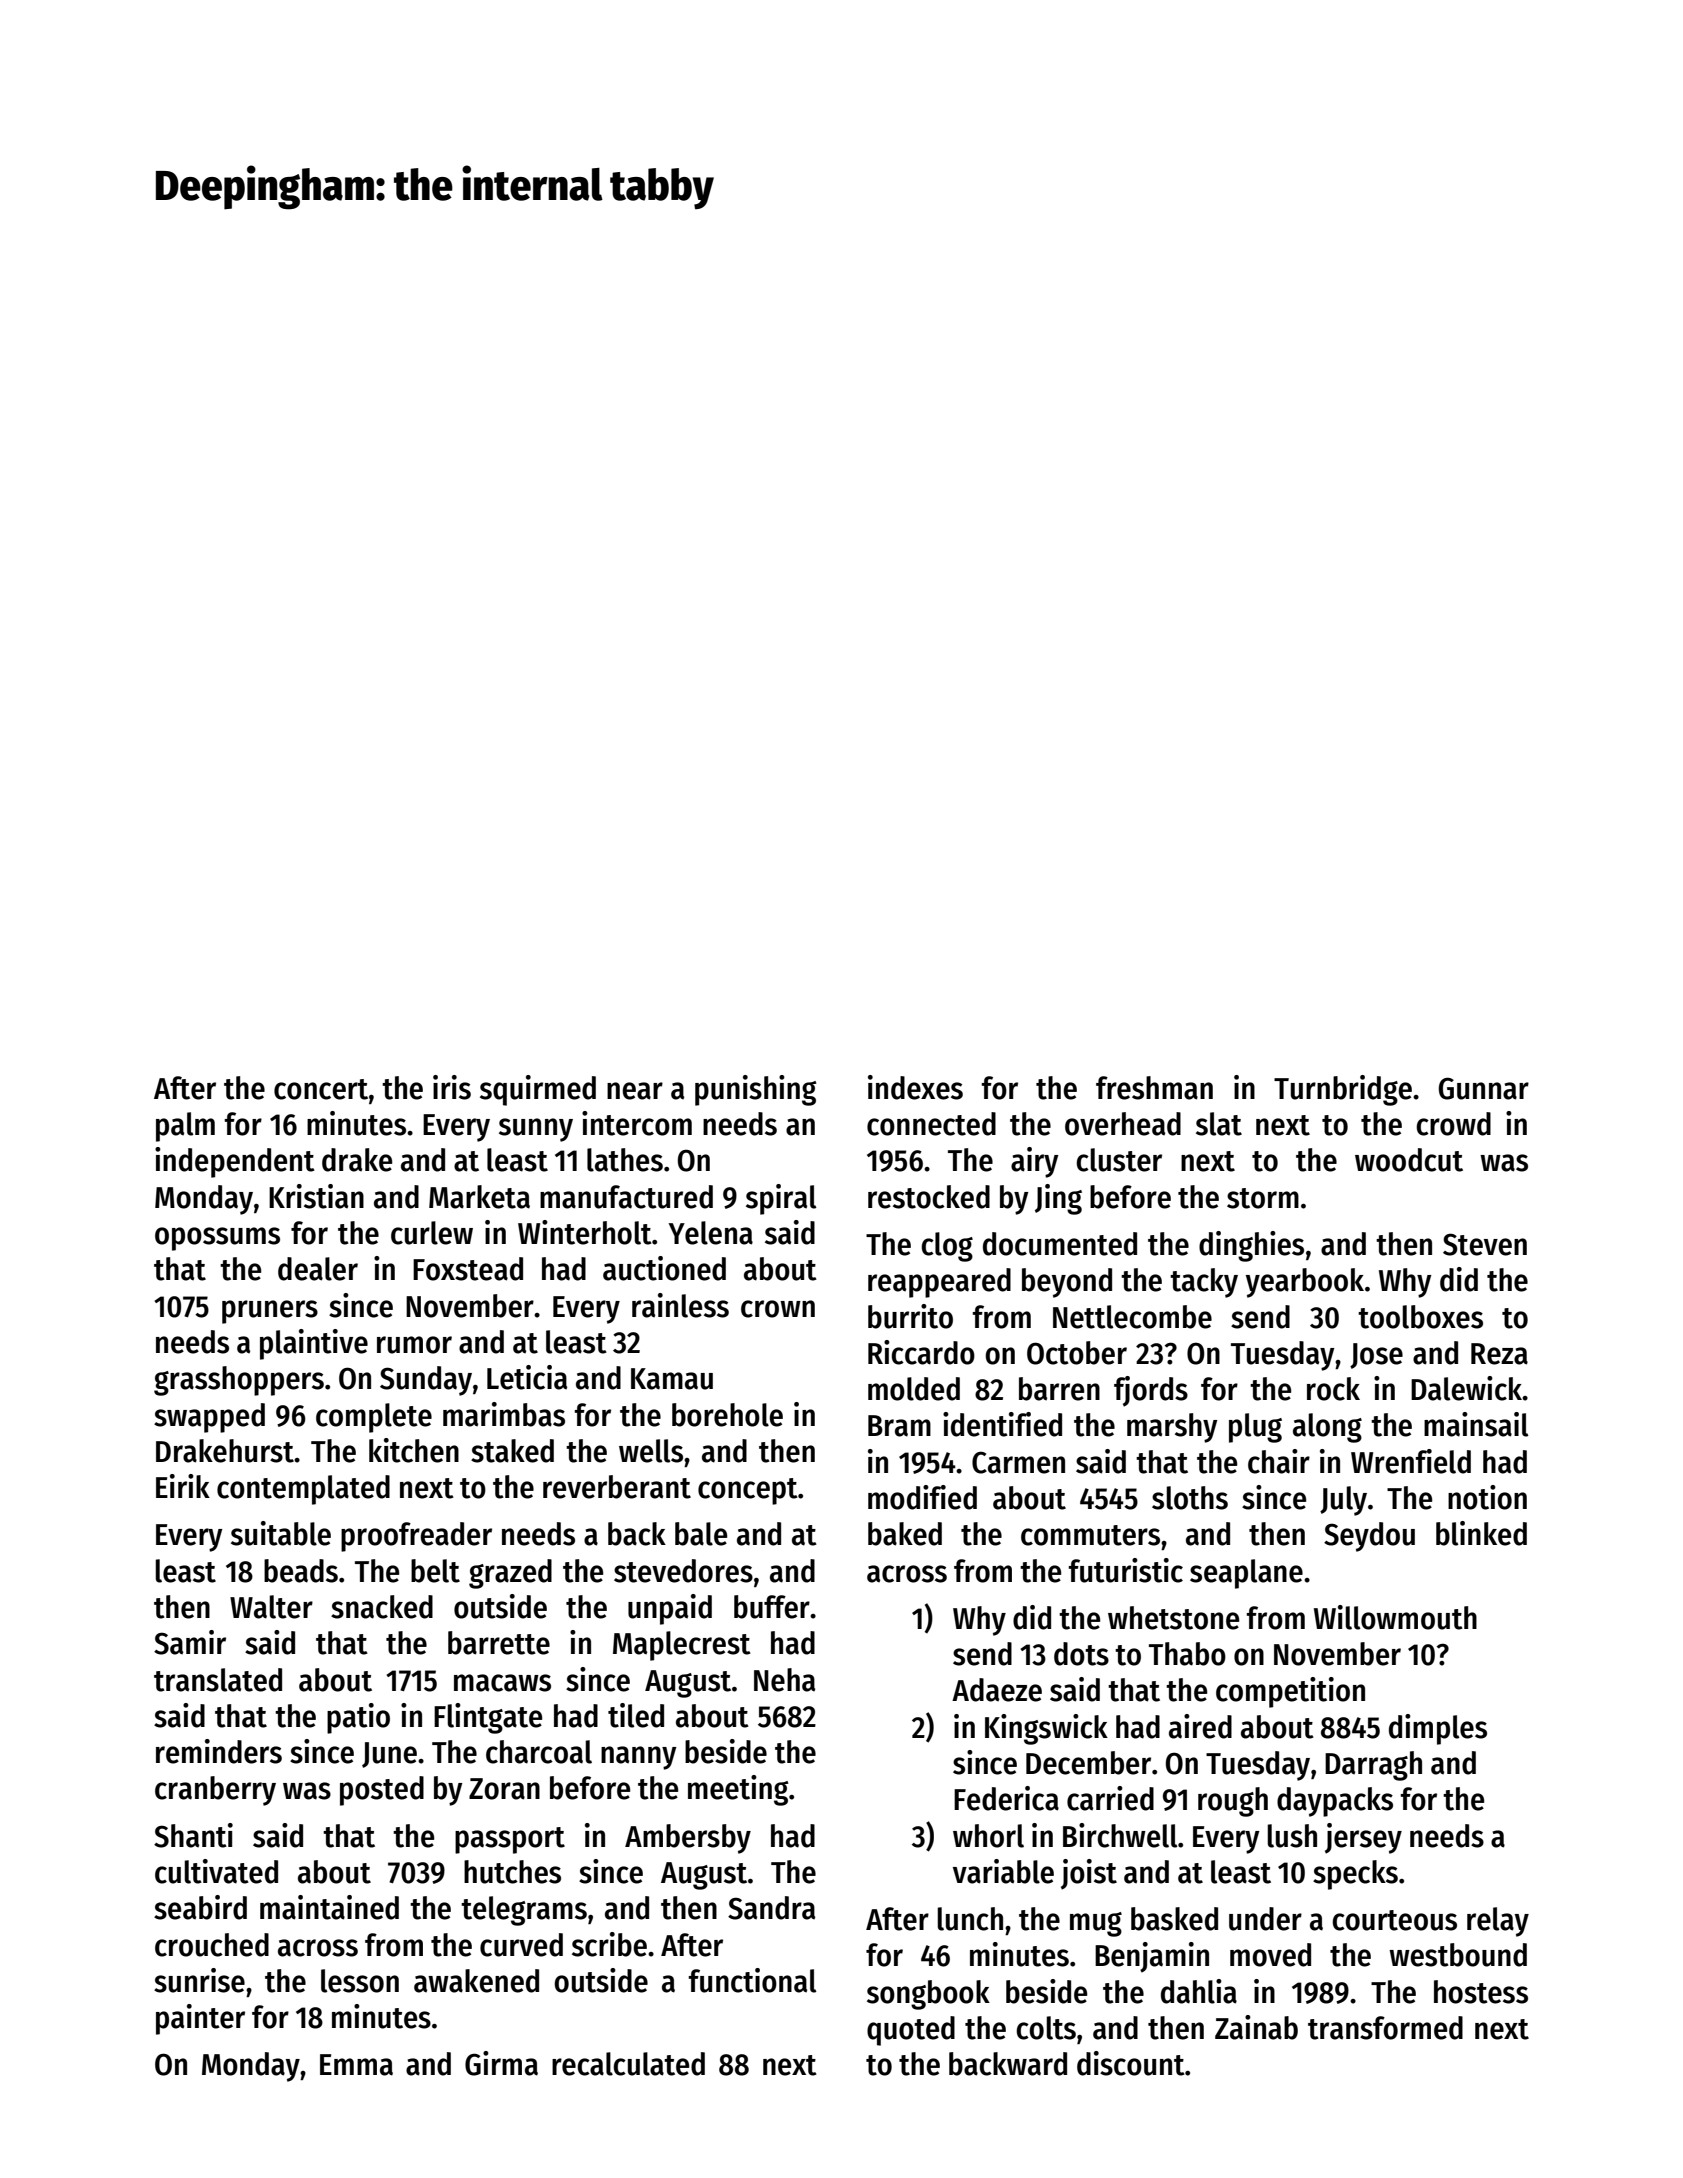 The width and height of the image is (1683, 2178). Describe the element at coordinates (1476, 1424) in the image. I see `mainsail` at that location.
